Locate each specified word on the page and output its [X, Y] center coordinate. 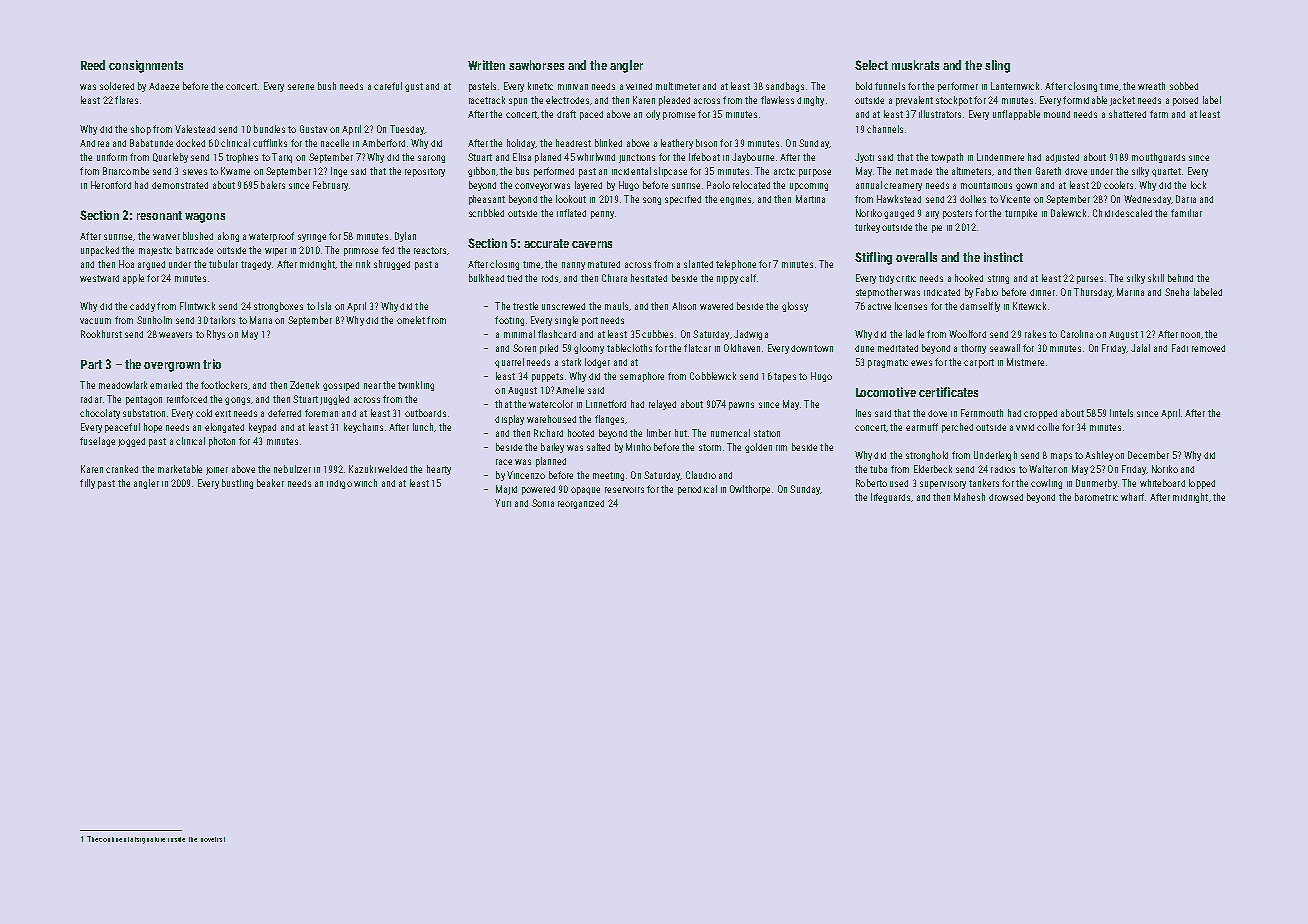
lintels [1121, 413]
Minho [638, 447]
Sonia [543, 503]
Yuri [503, 503]
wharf [1132, 497]
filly [87, 484]
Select [871, 65]
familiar [1186, 213]
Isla [324, 306]
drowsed [1006, 497]
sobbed [1184, 86]
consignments [146, 66]
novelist [213, 839]
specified [683, 200]
